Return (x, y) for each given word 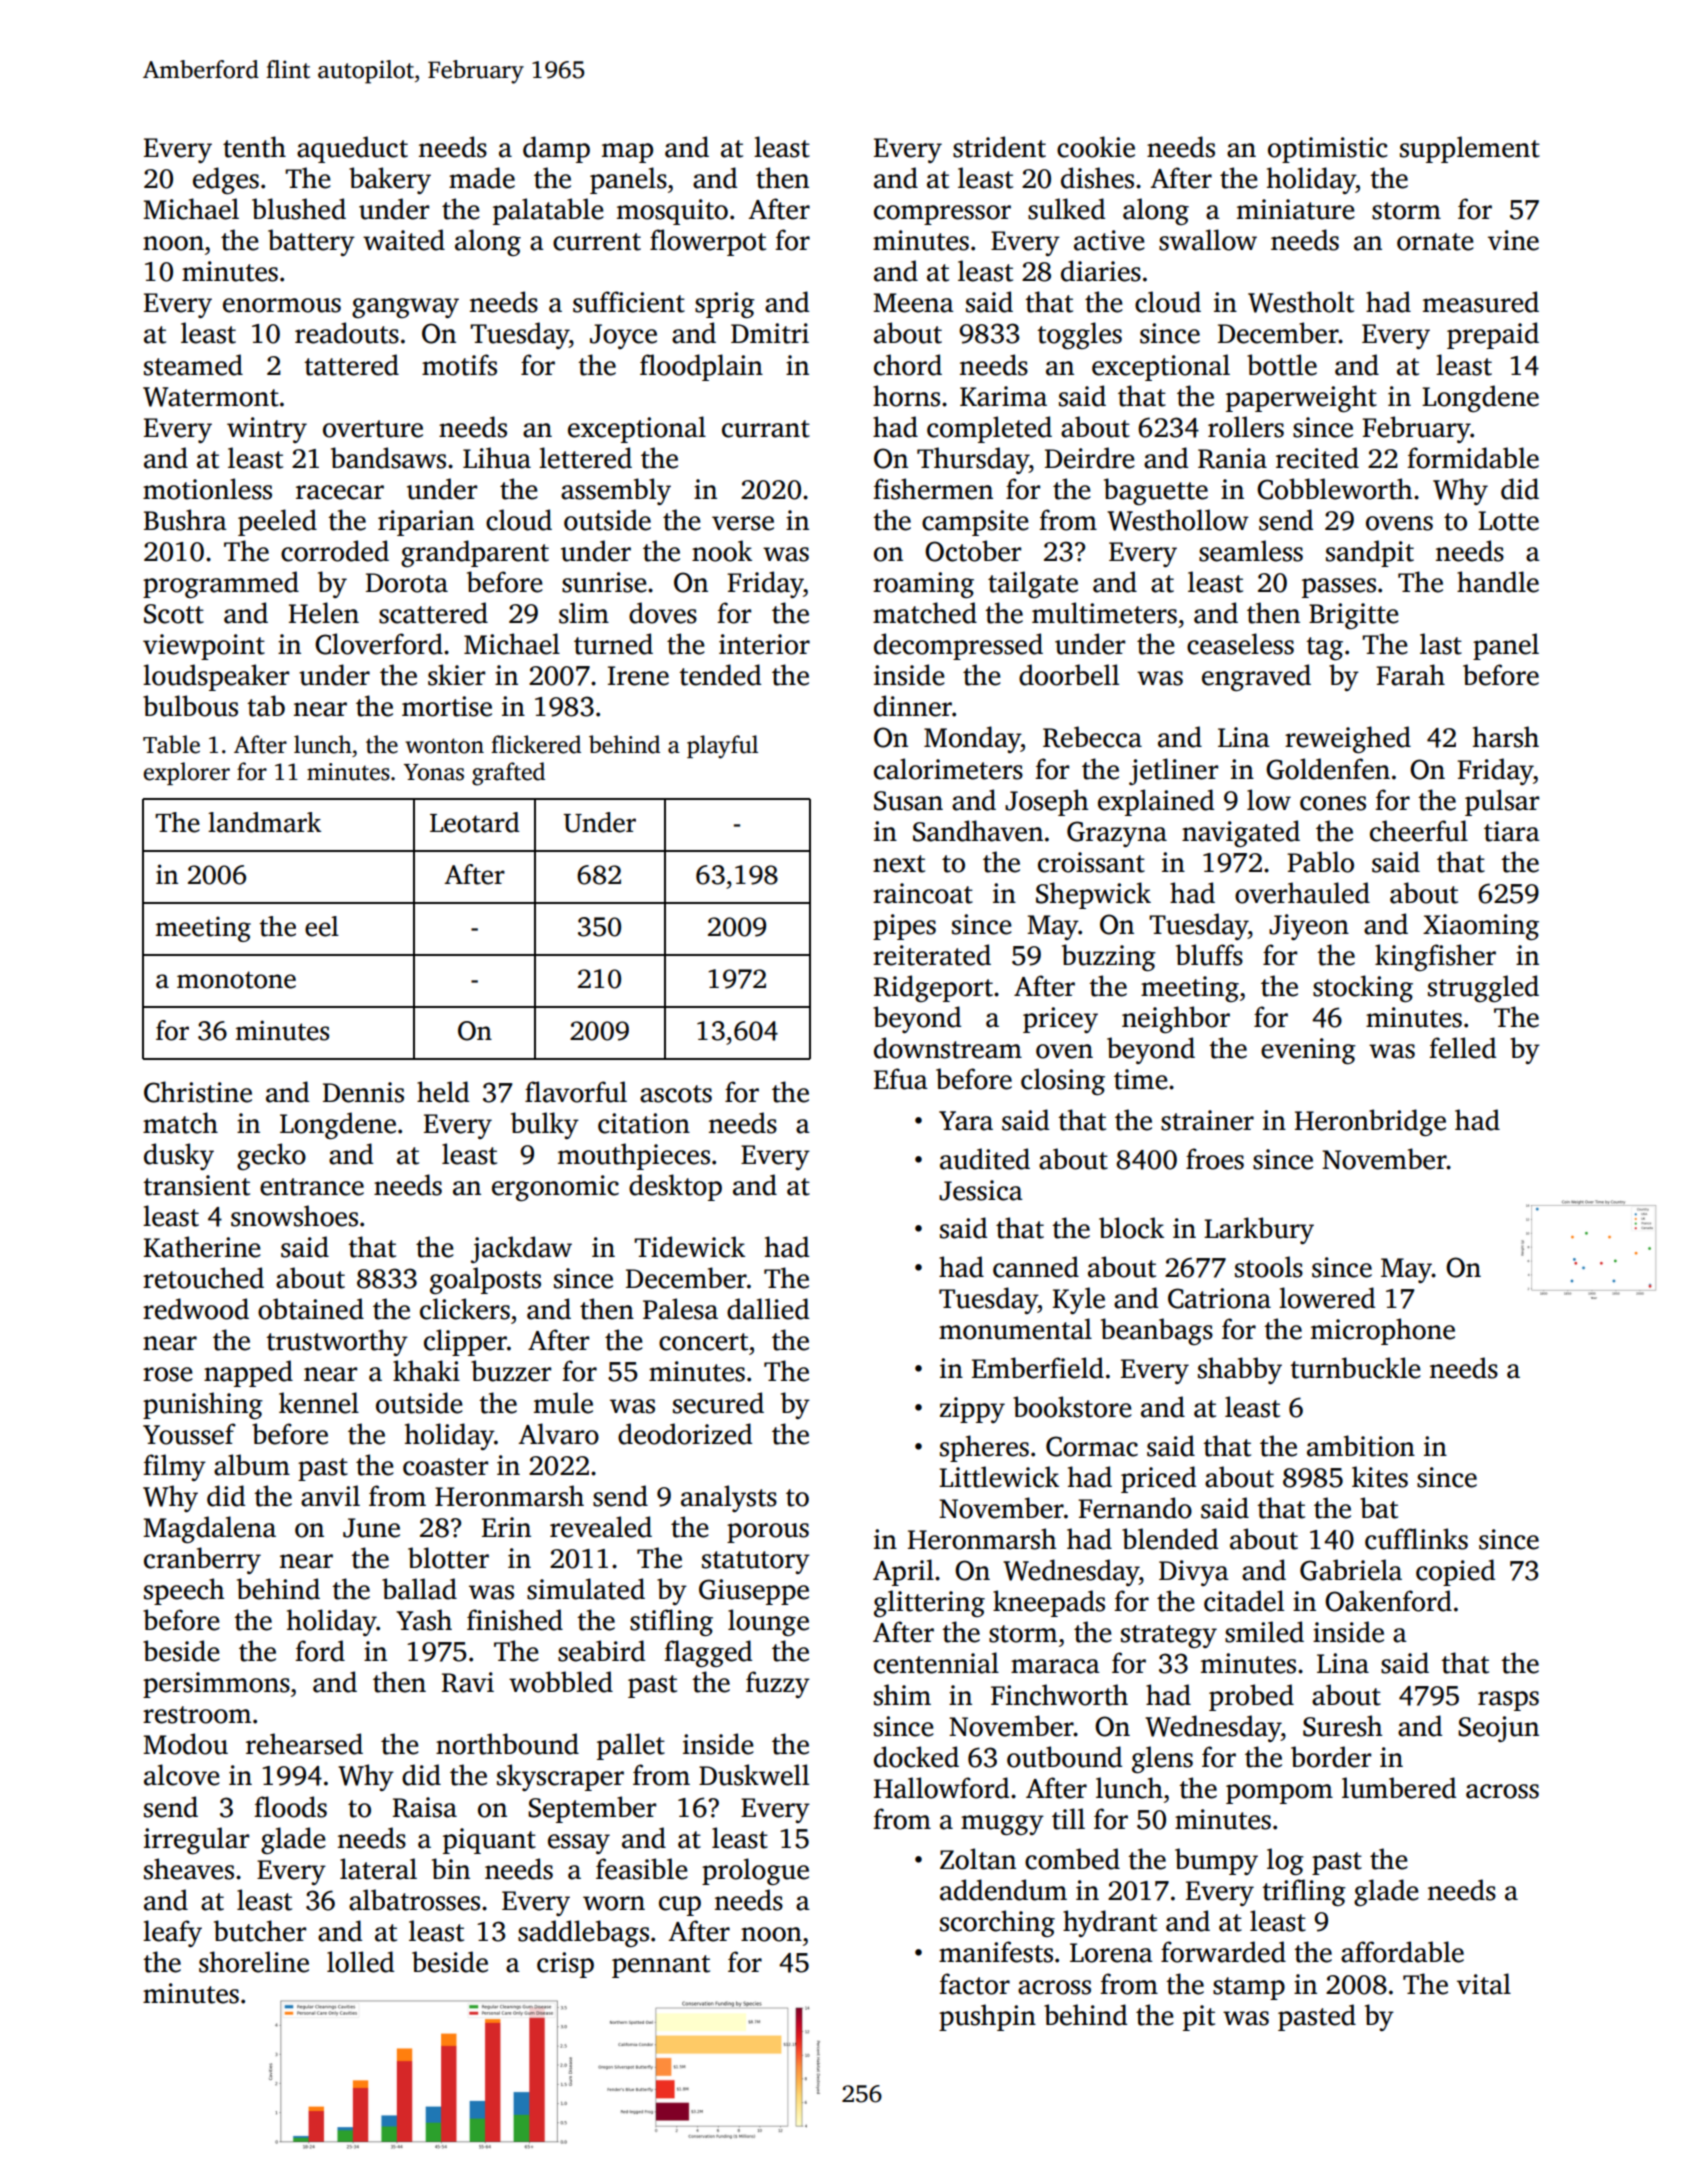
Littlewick (999, 1477)
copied (1455, 1572)
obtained (311, 1309)
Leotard (475, 822)
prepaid (1493, 335)
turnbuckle (1355, 1368)
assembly (616, 491)
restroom (197, 1715)
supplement (1470, 149)
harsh (1506, 737)
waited (404, 240)
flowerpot (708, 242)
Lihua (497, 458)
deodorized (685, 1434)
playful (722, 747)
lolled (360, 1962)
